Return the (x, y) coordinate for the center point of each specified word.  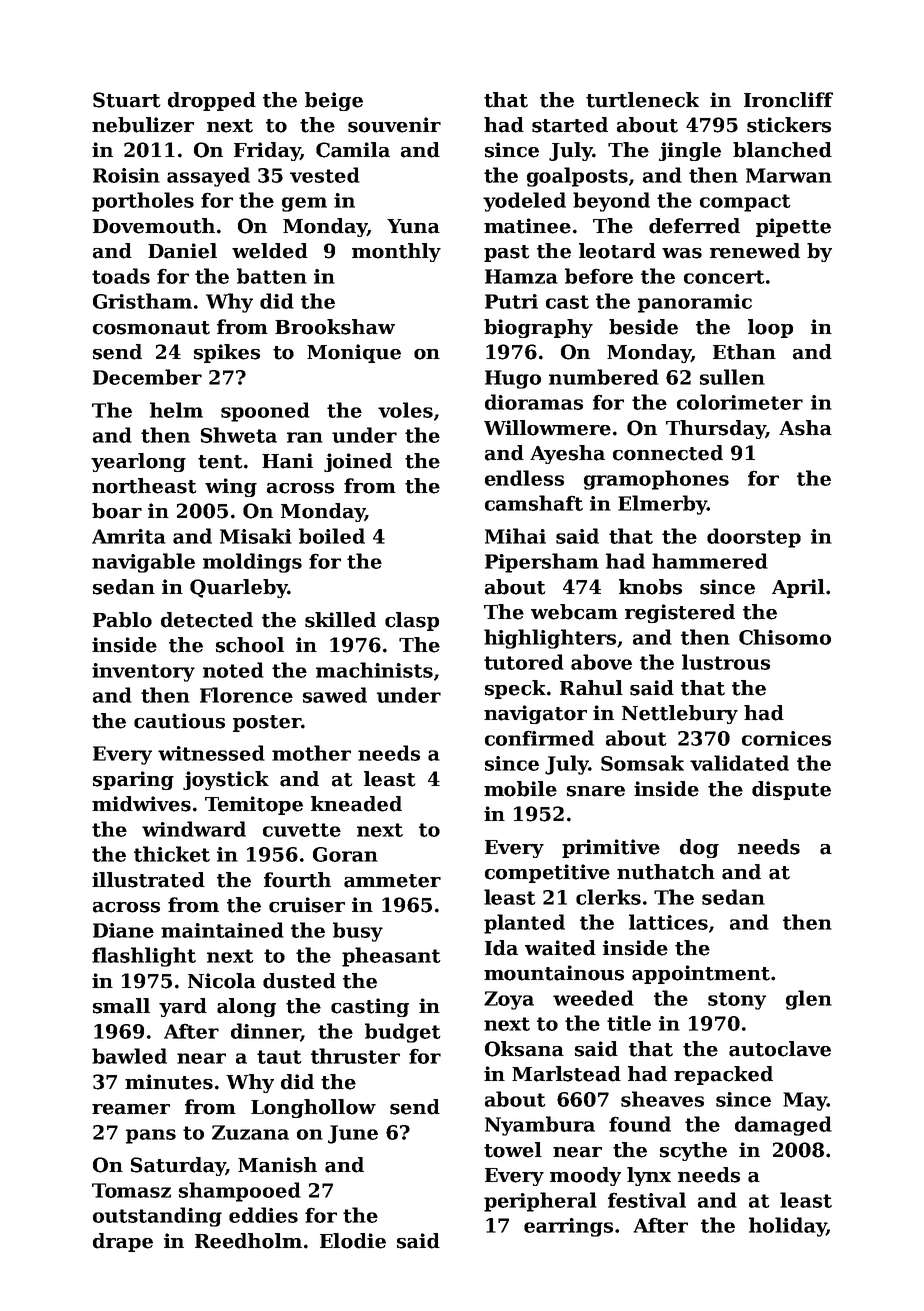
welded (270, 251)
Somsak (642, 763)
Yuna (413, 226)
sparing (133, 780)
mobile (520, 789)
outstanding (157, 1217)
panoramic (695, 303)
